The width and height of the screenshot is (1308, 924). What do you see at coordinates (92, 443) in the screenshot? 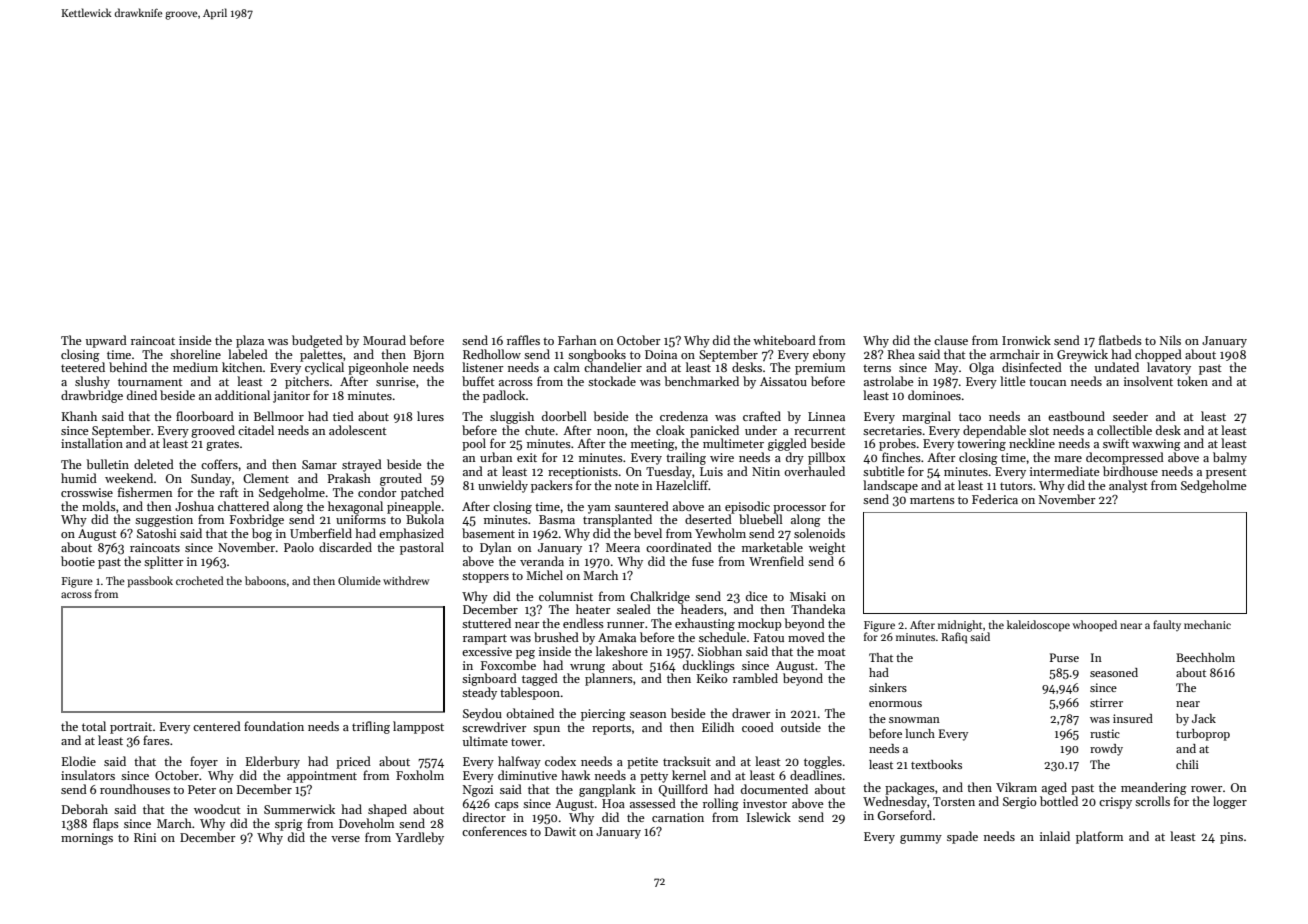
I see `installation` at bounding box center [92, 443].
